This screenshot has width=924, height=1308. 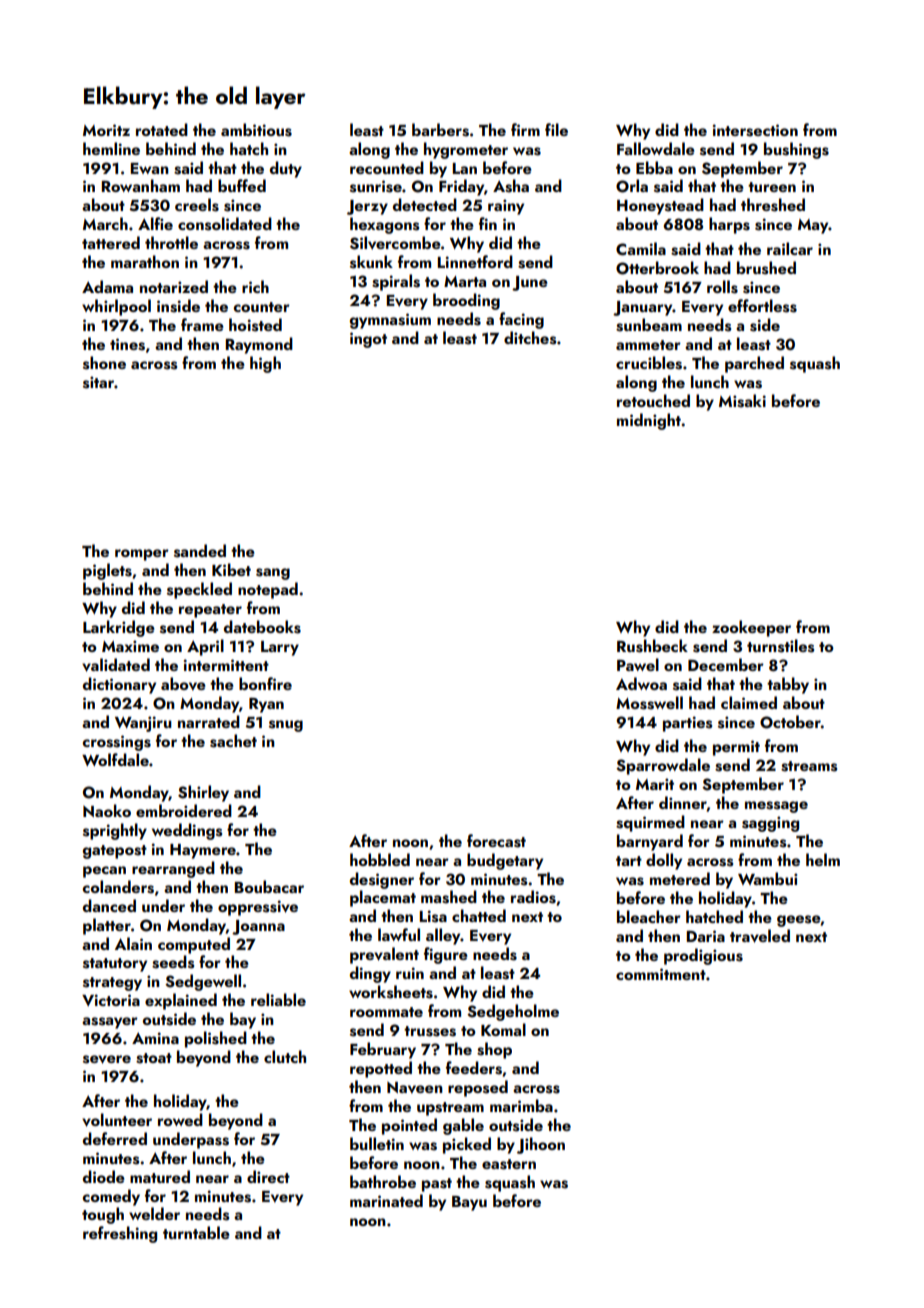 What do you see at coordinates (265, 364) in the screenshot?
I see `high` at bounding box center [265, 364].
